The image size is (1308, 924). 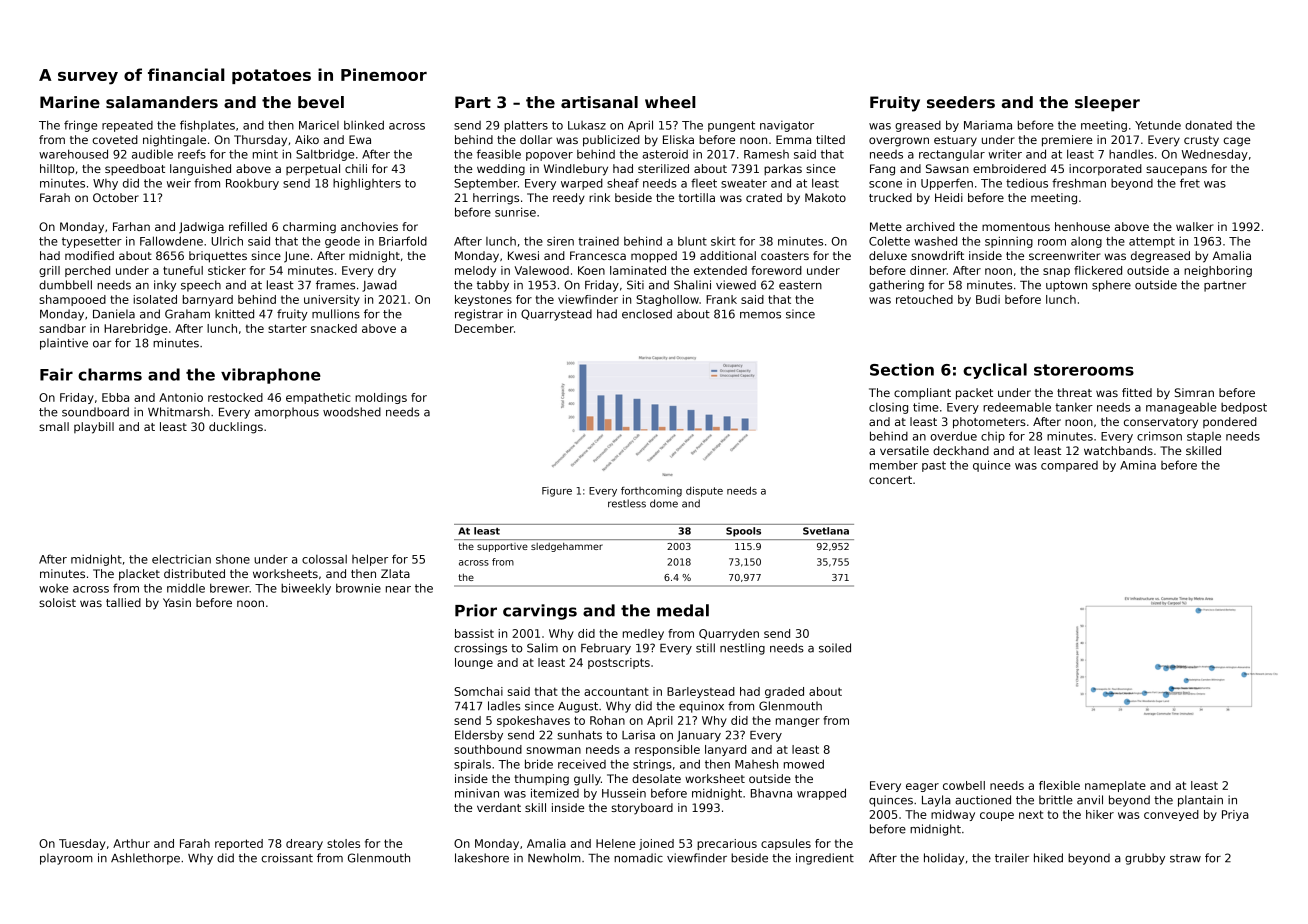 What do you see at coordinates (670, 102) in the screenshot?
I see `wheel` at bounding box center [670, 102].
